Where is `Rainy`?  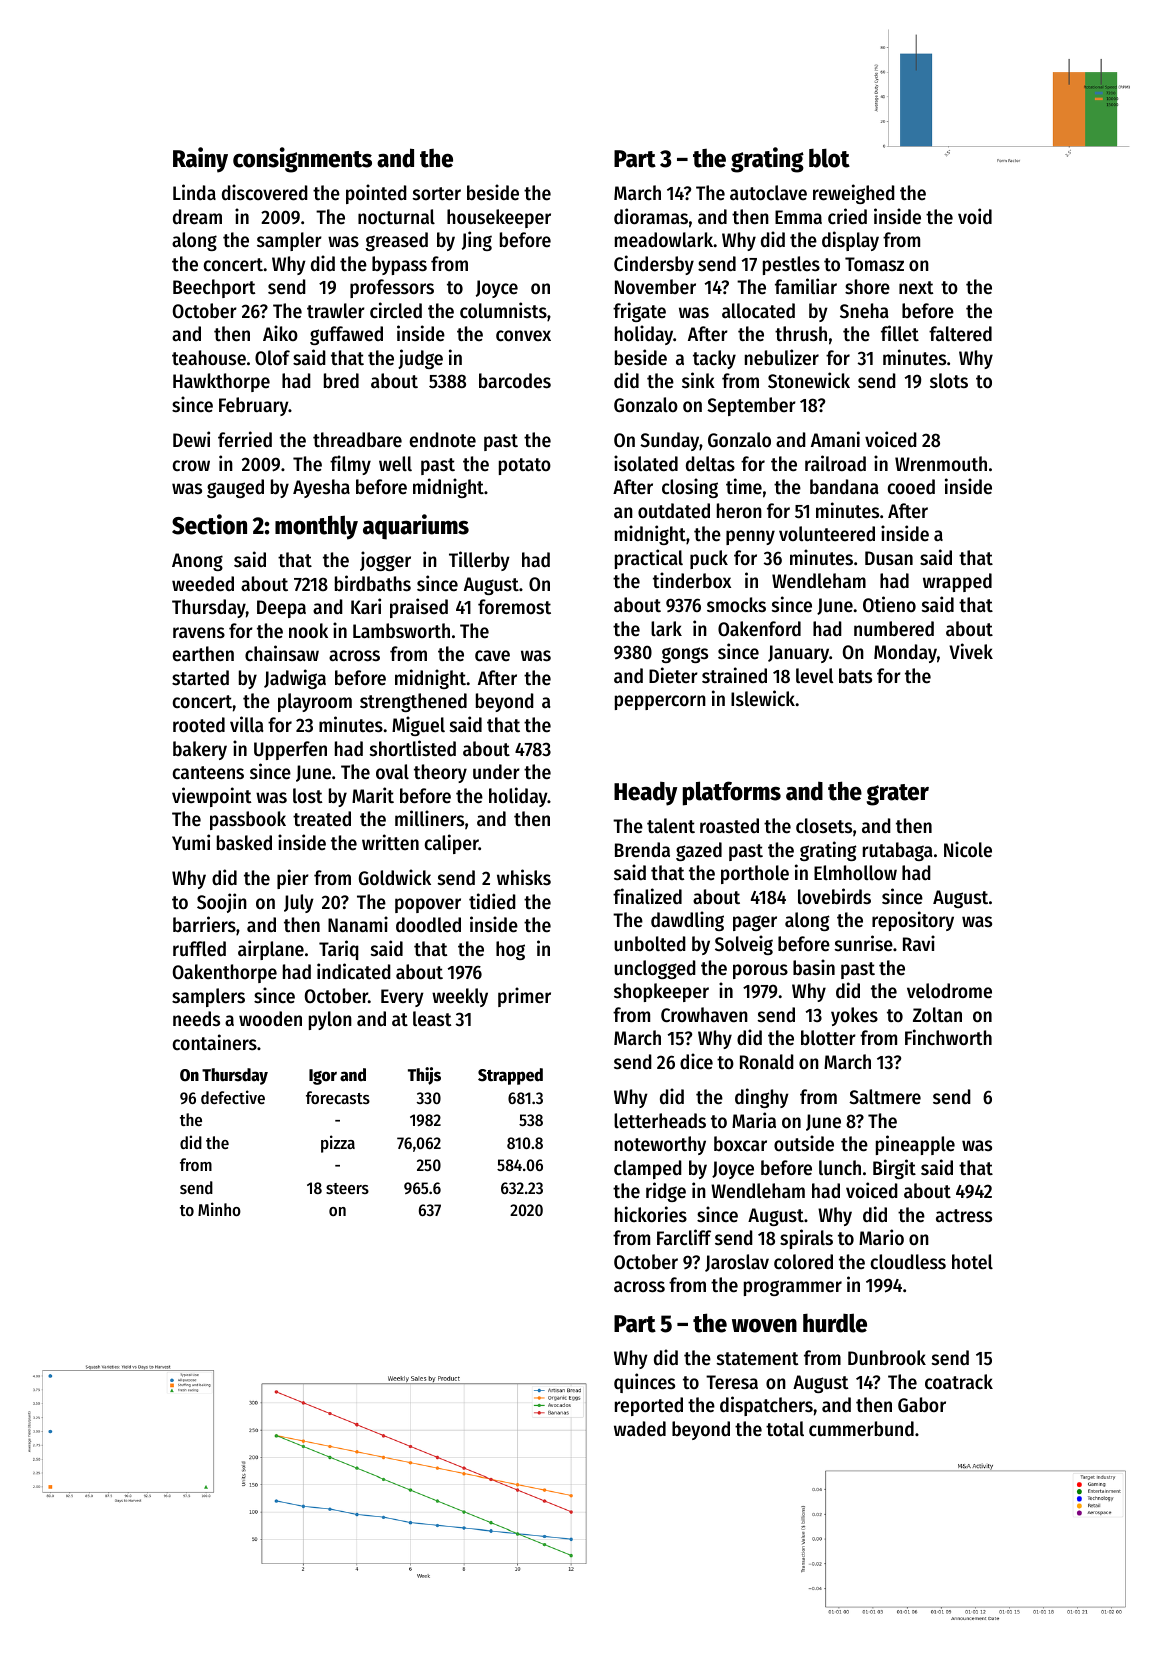
Rainy is located at coordinates (200, 160).
